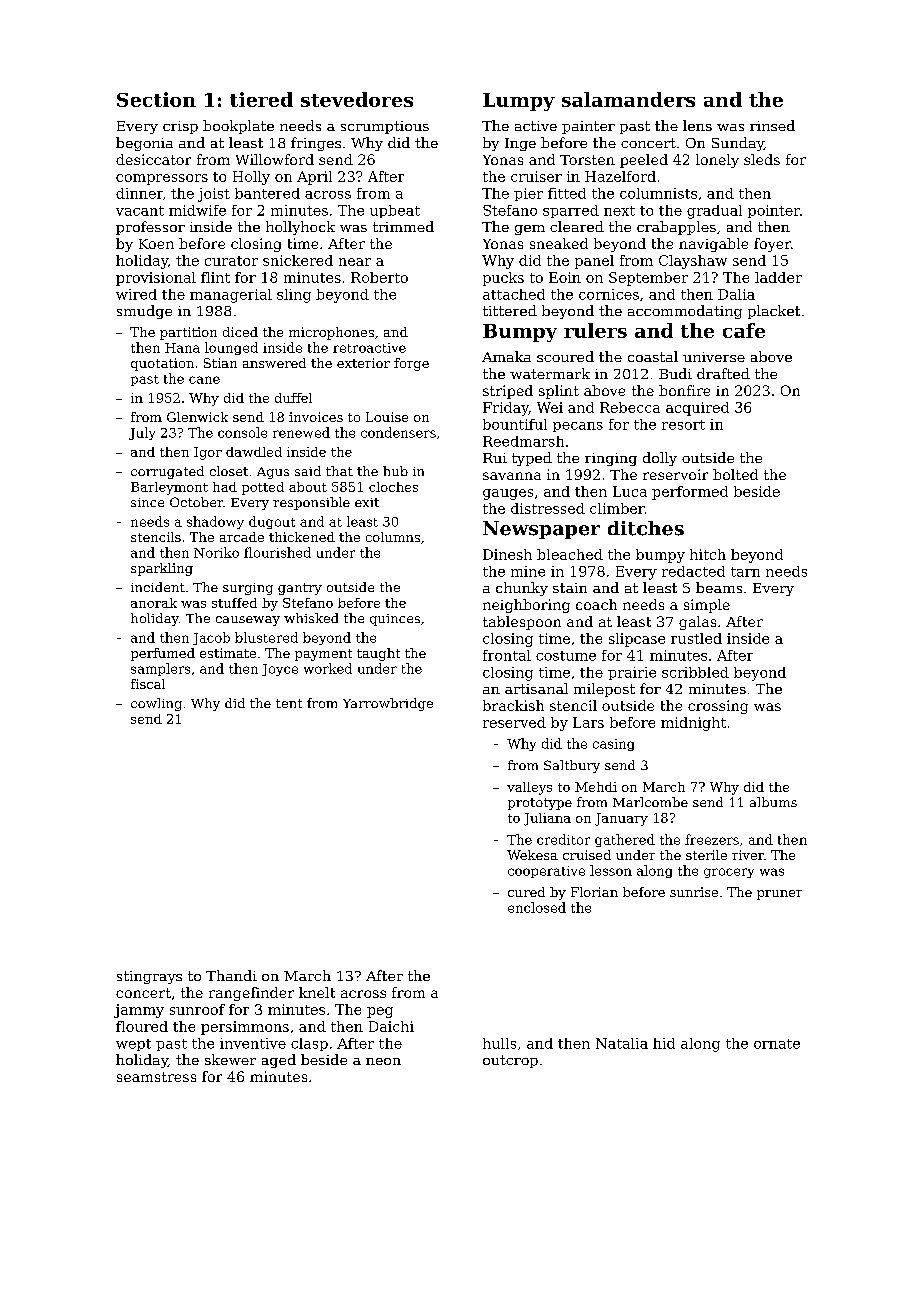  Describe the element at coordinates (697, 125) in the document. I see `lens` at that location.
